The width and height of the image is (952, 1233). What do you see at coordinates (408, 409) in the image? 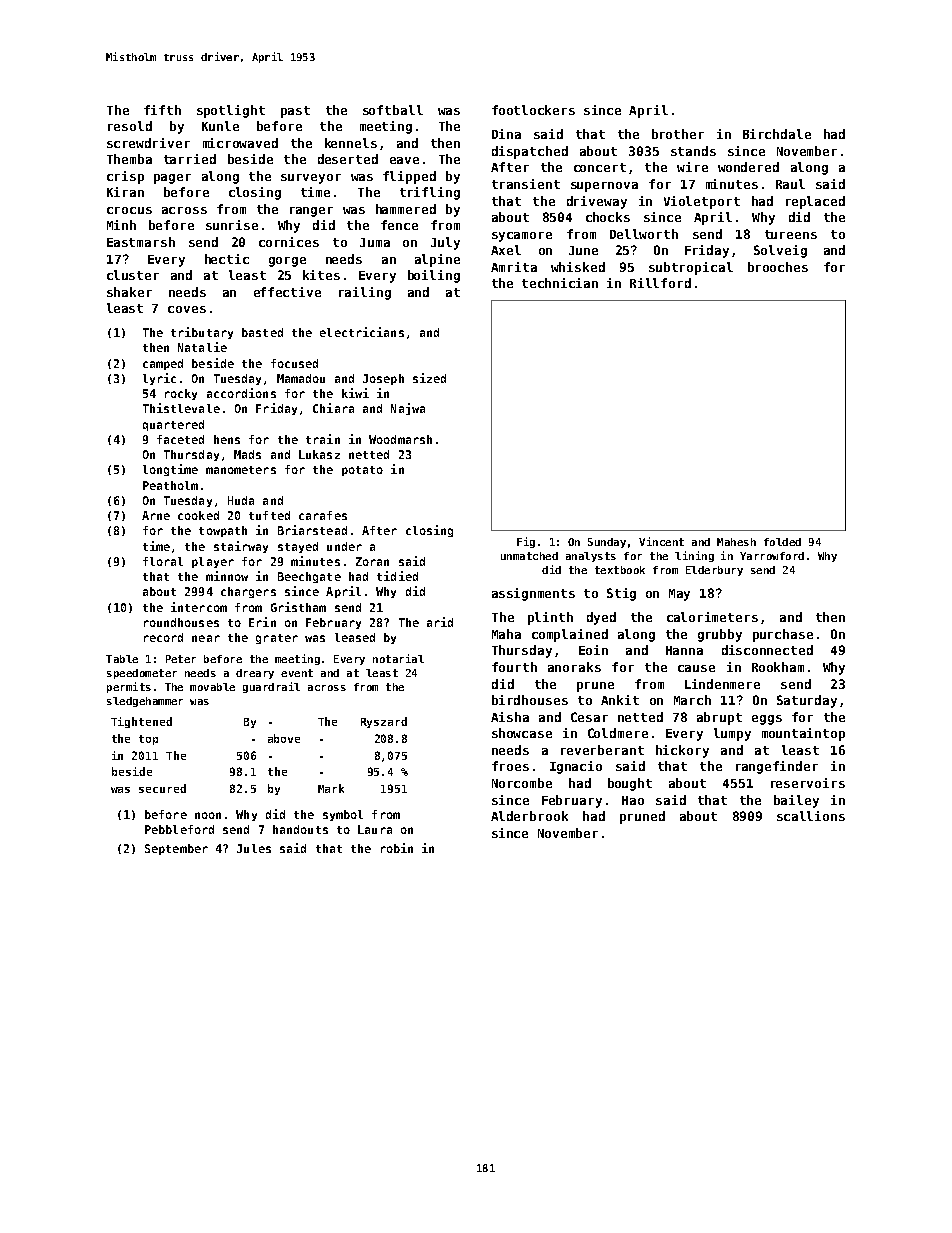
I see `Najwa` at bounding box center [408, 409].
